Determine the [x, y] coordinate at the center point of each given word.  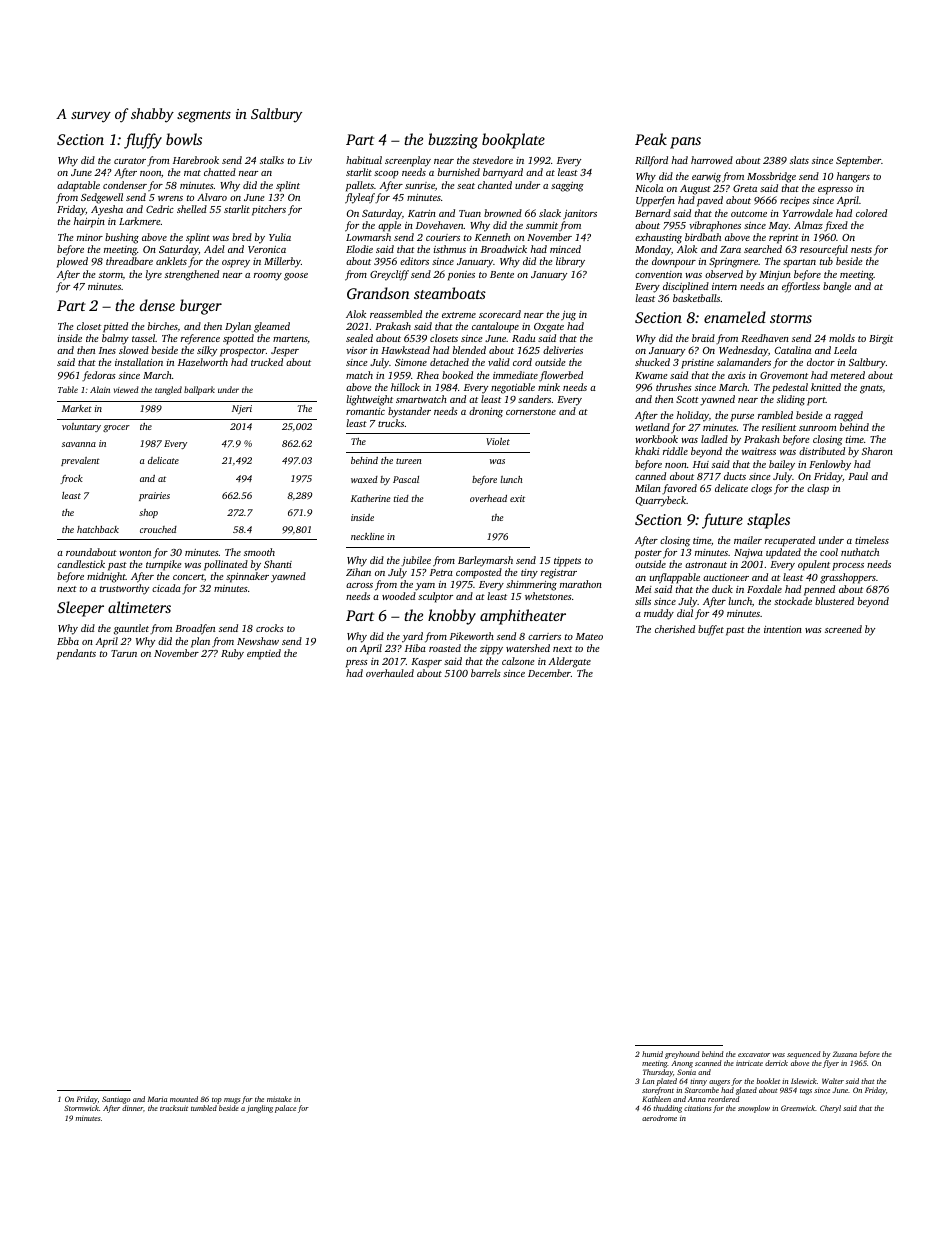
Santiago [116, 1100]
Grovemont [784, 375]
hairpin [89, 222]
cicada [166, 588]
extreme [459, 315]
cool [829, 552]
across [359, 585]
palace [285, 1109]
